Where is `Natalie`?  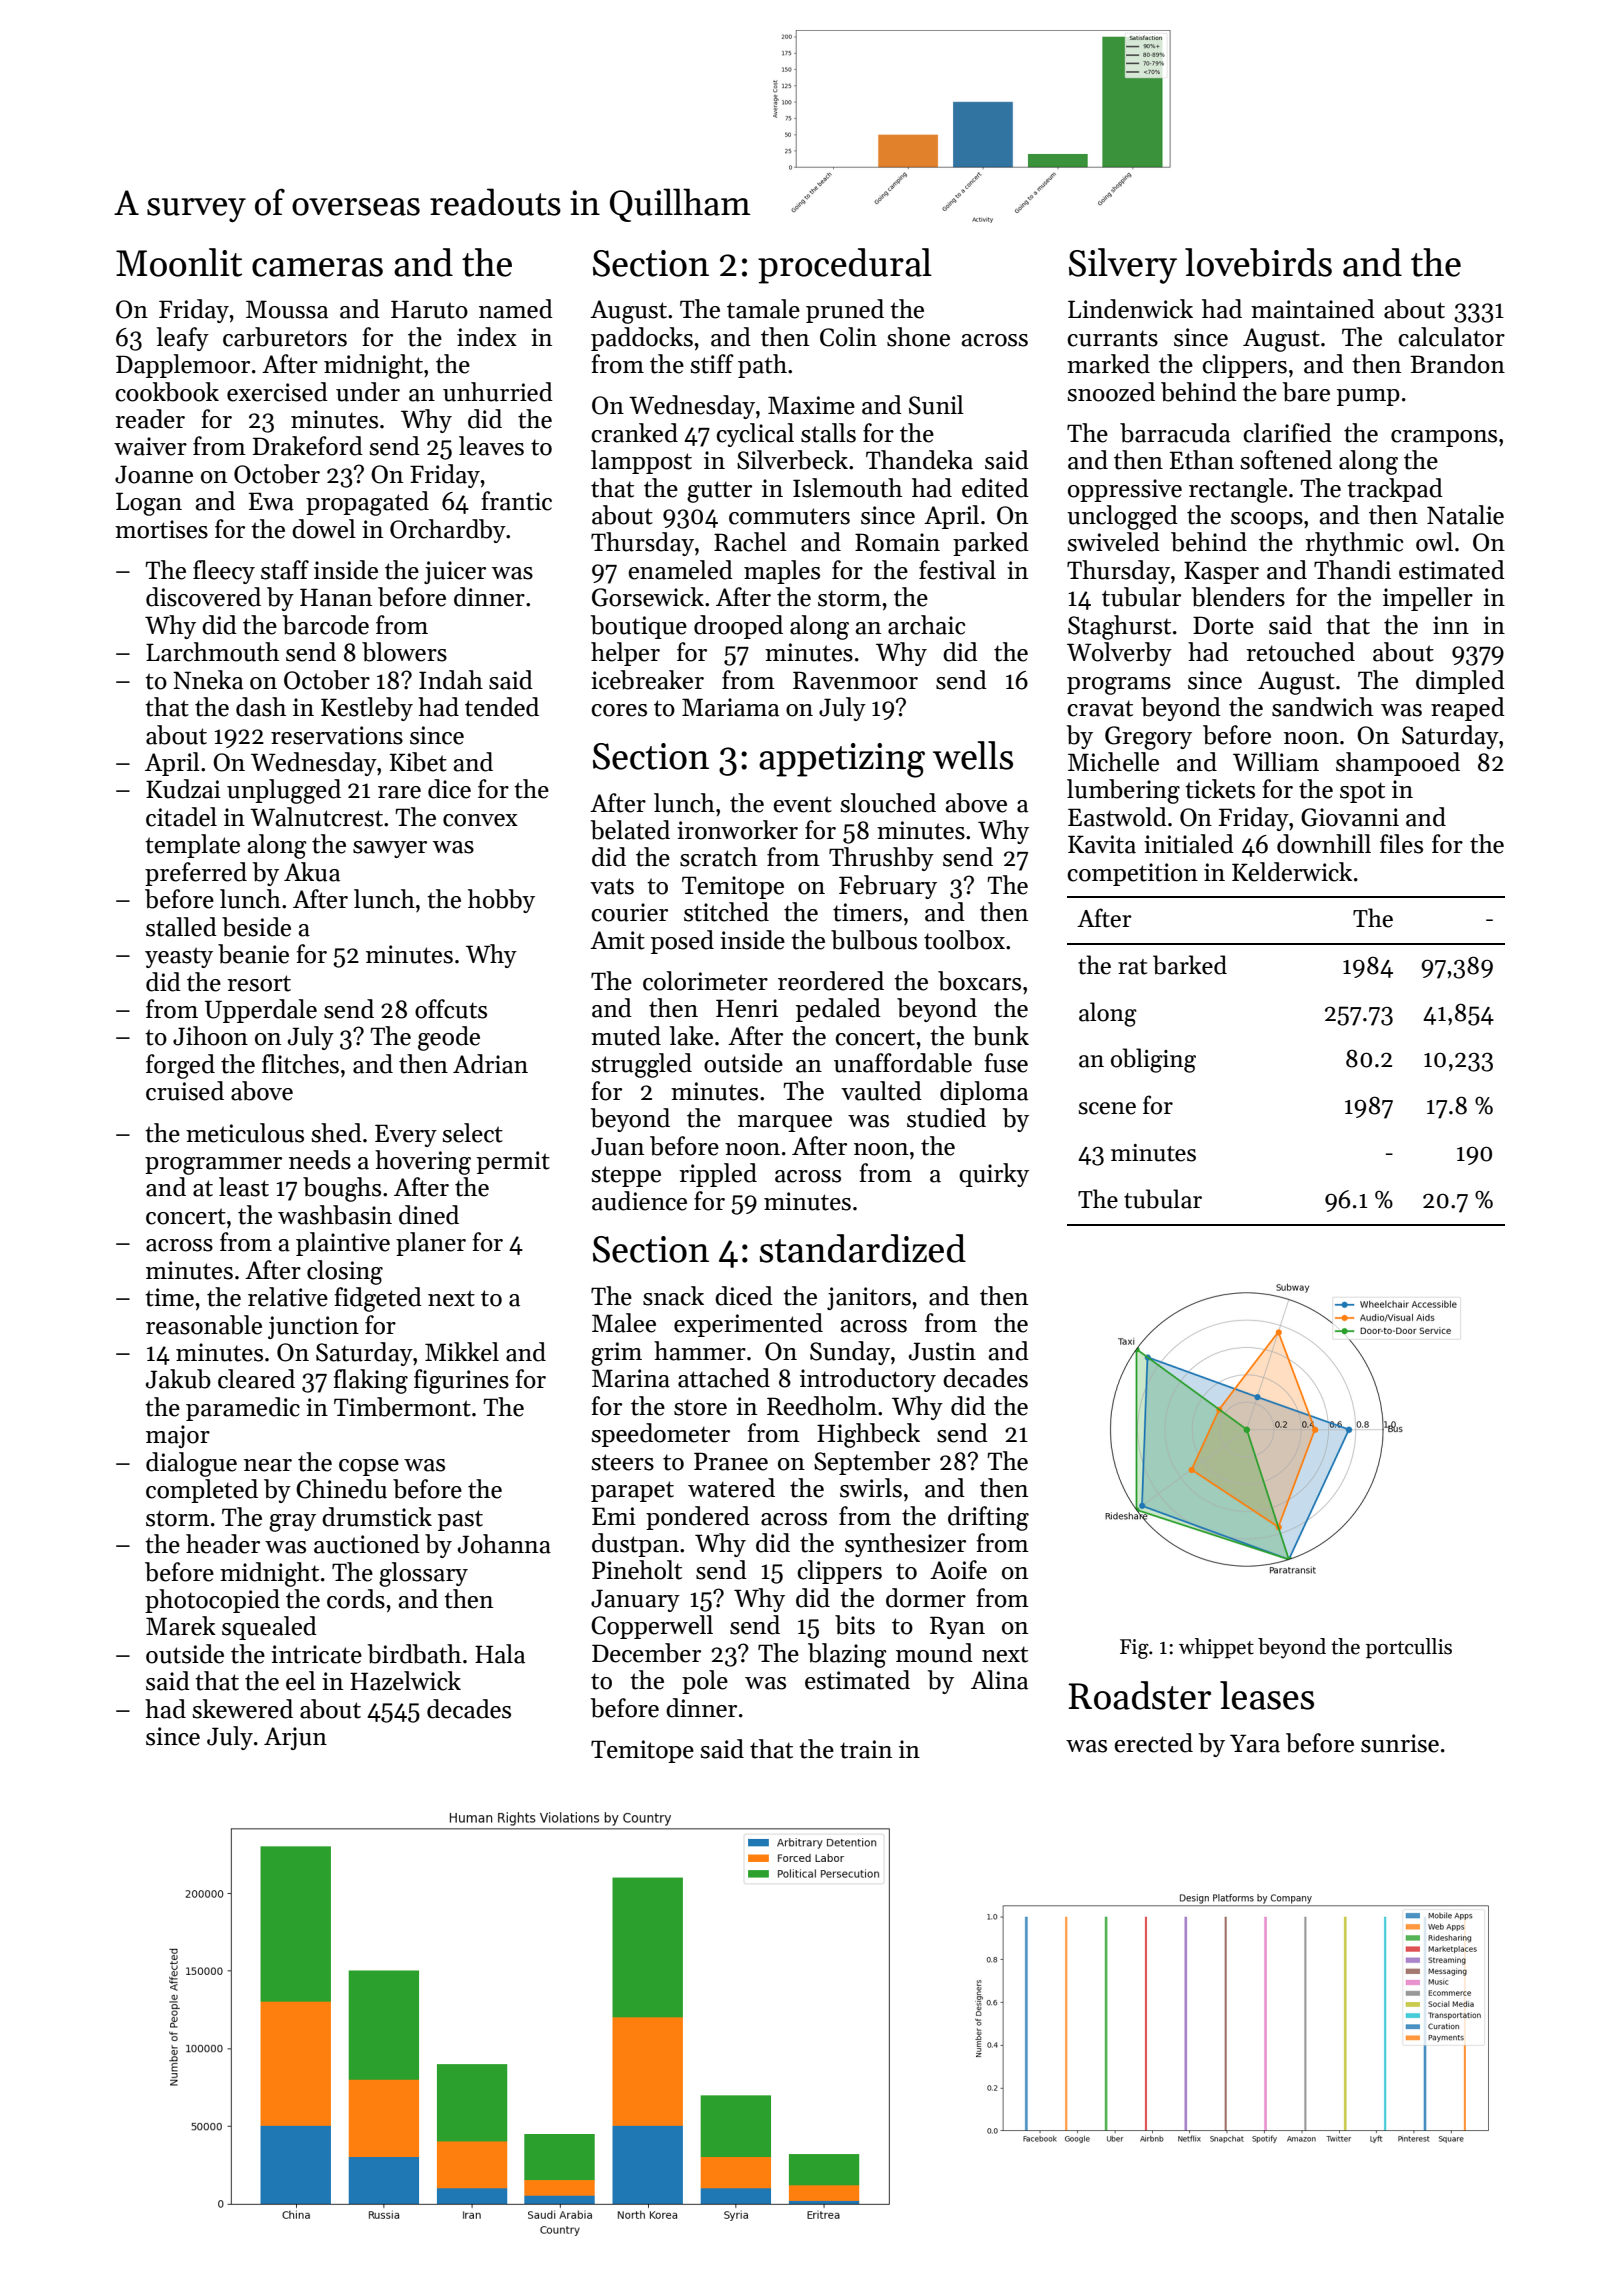 Natalie is located at coordinates (1465, 515).
